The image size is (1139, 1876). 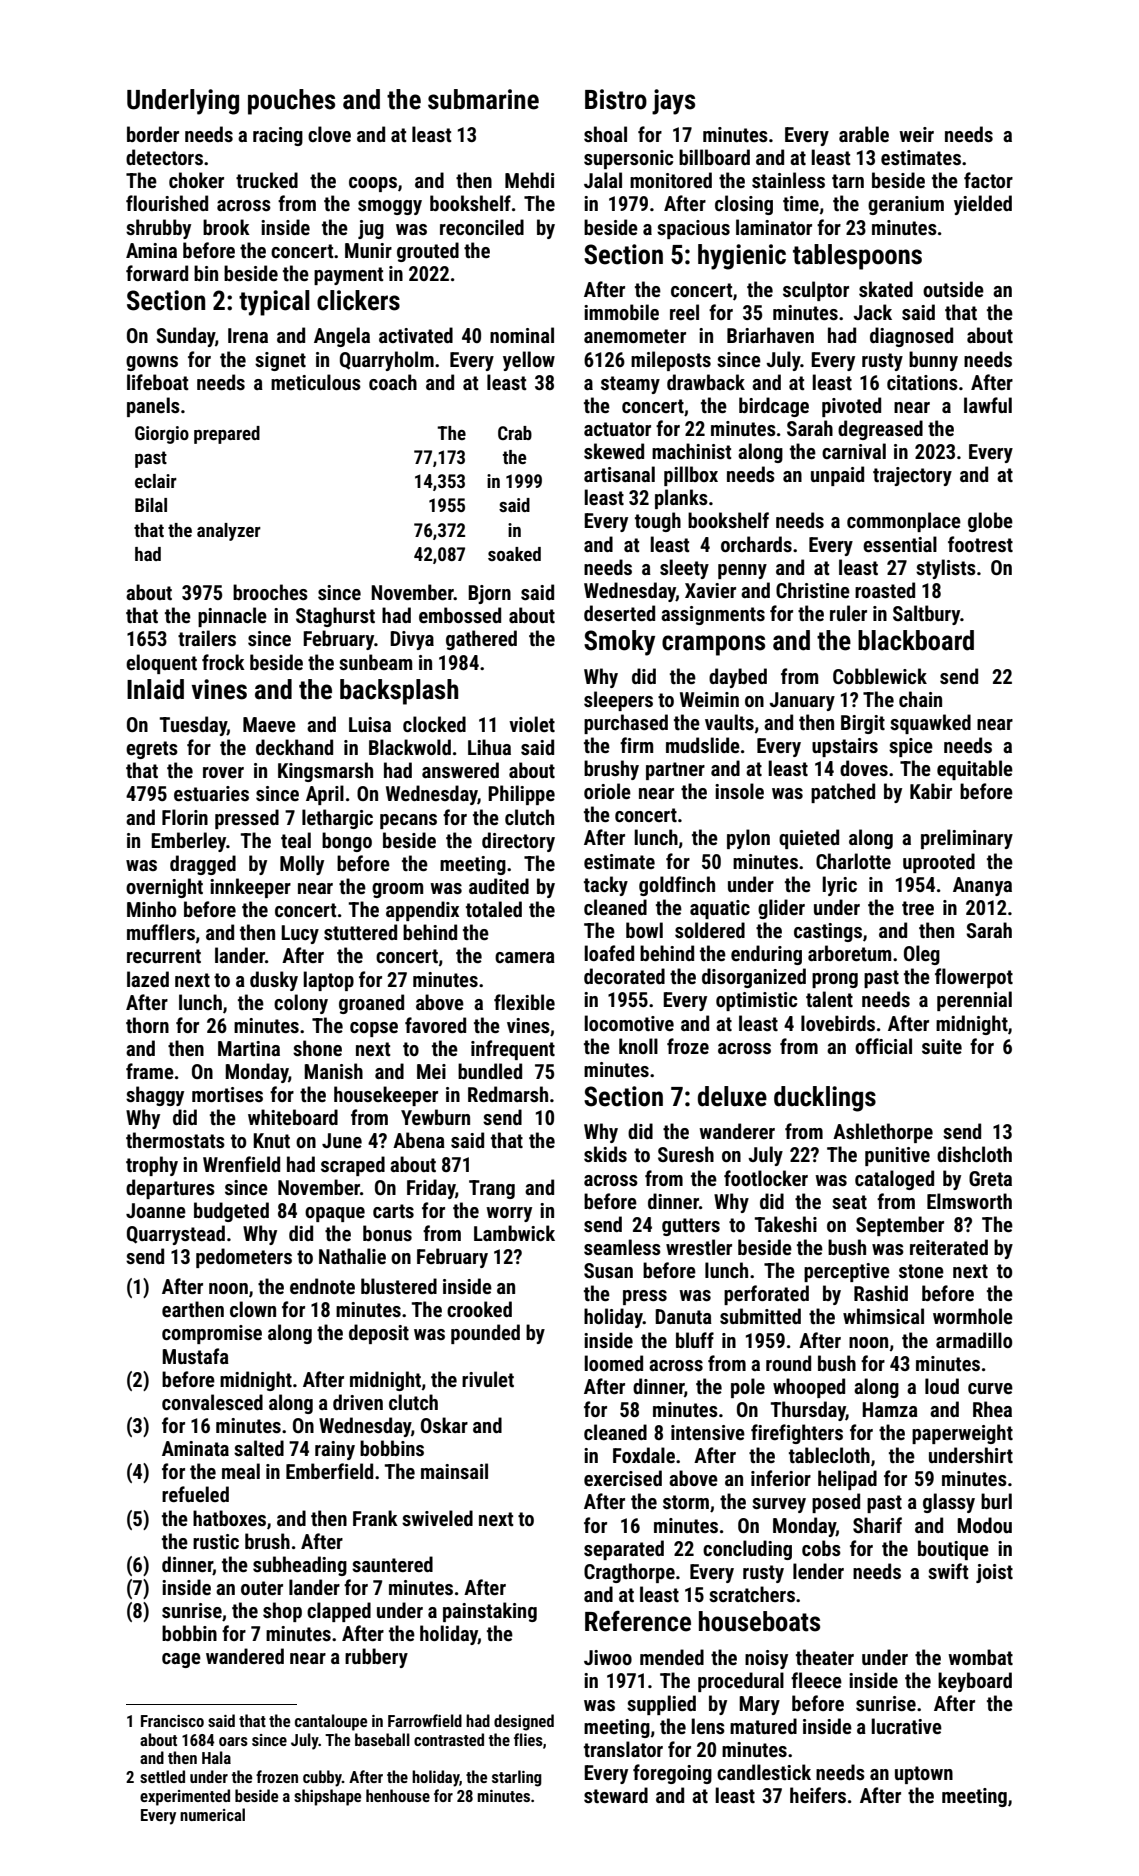 I want to click on seamless, so click(x=622, y=1247).
